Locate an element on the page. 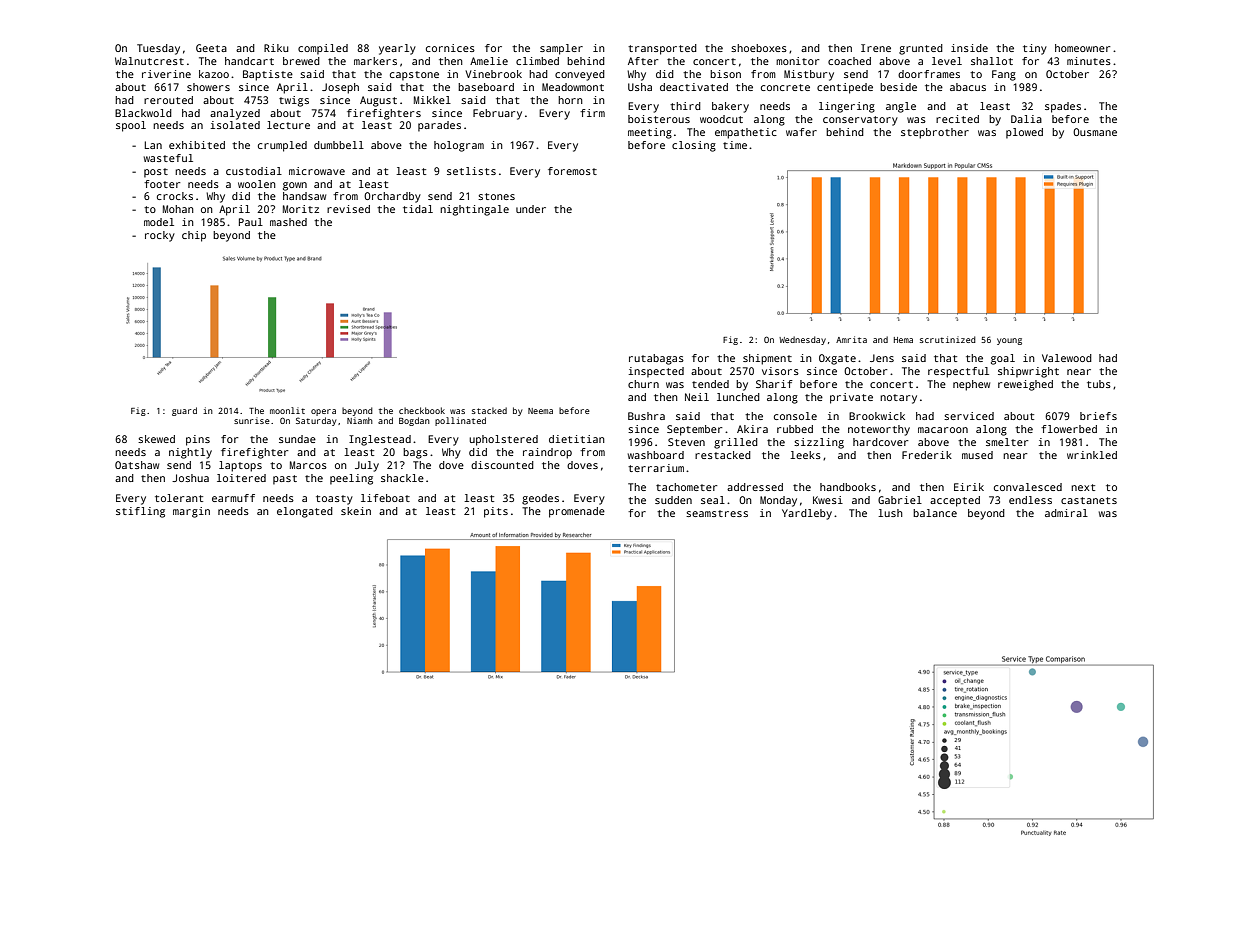 This page has width=1233, height=952. plowed is located at coordinates (1024, 133).
